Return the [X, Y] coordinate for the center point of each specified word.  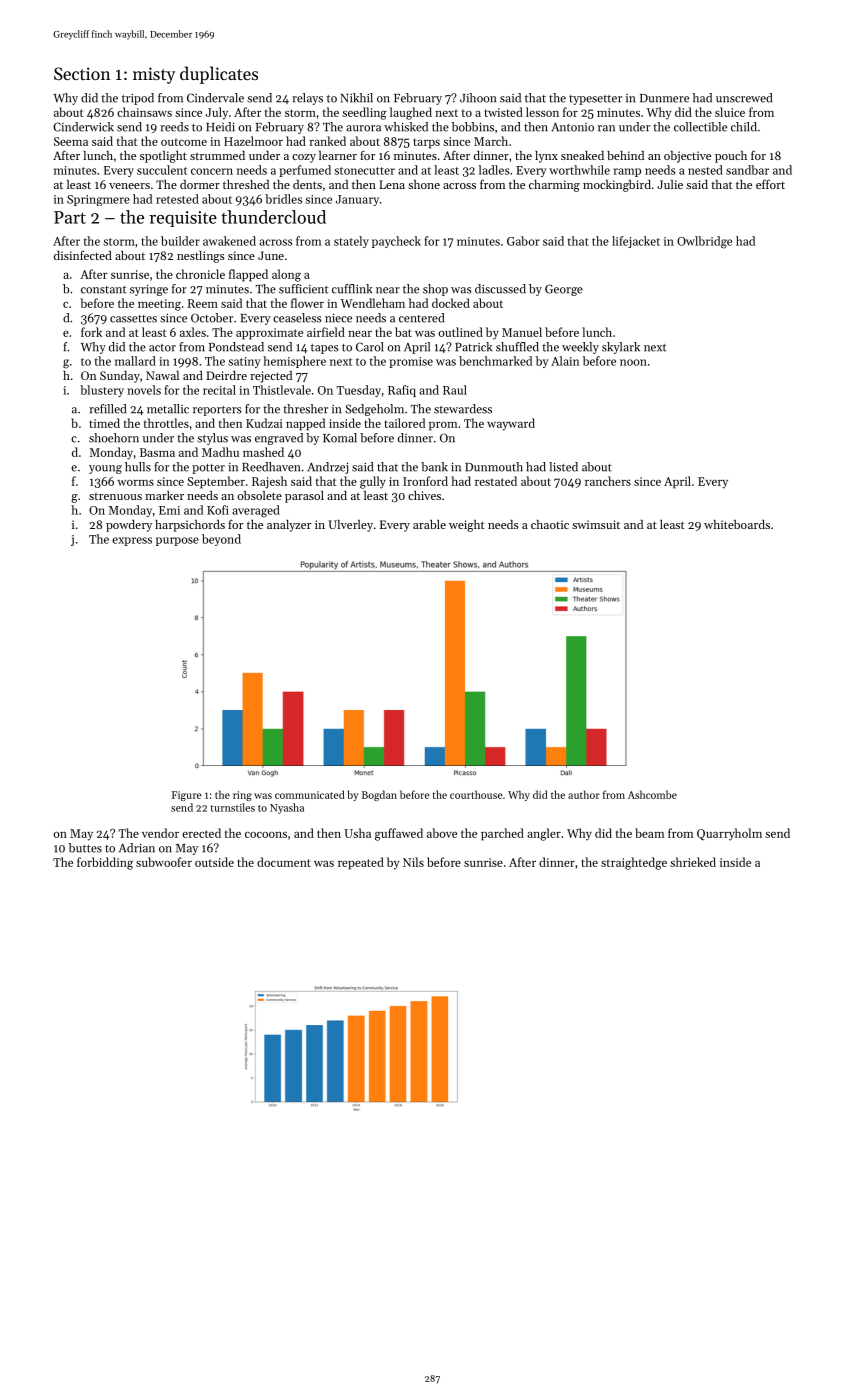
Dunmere [664, 98]
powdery [129, 526]
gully [373, 482]
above [442, 833]
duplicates [219, 75]
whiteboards [737, 524]
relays [307, 99]
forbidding [105, 863]
